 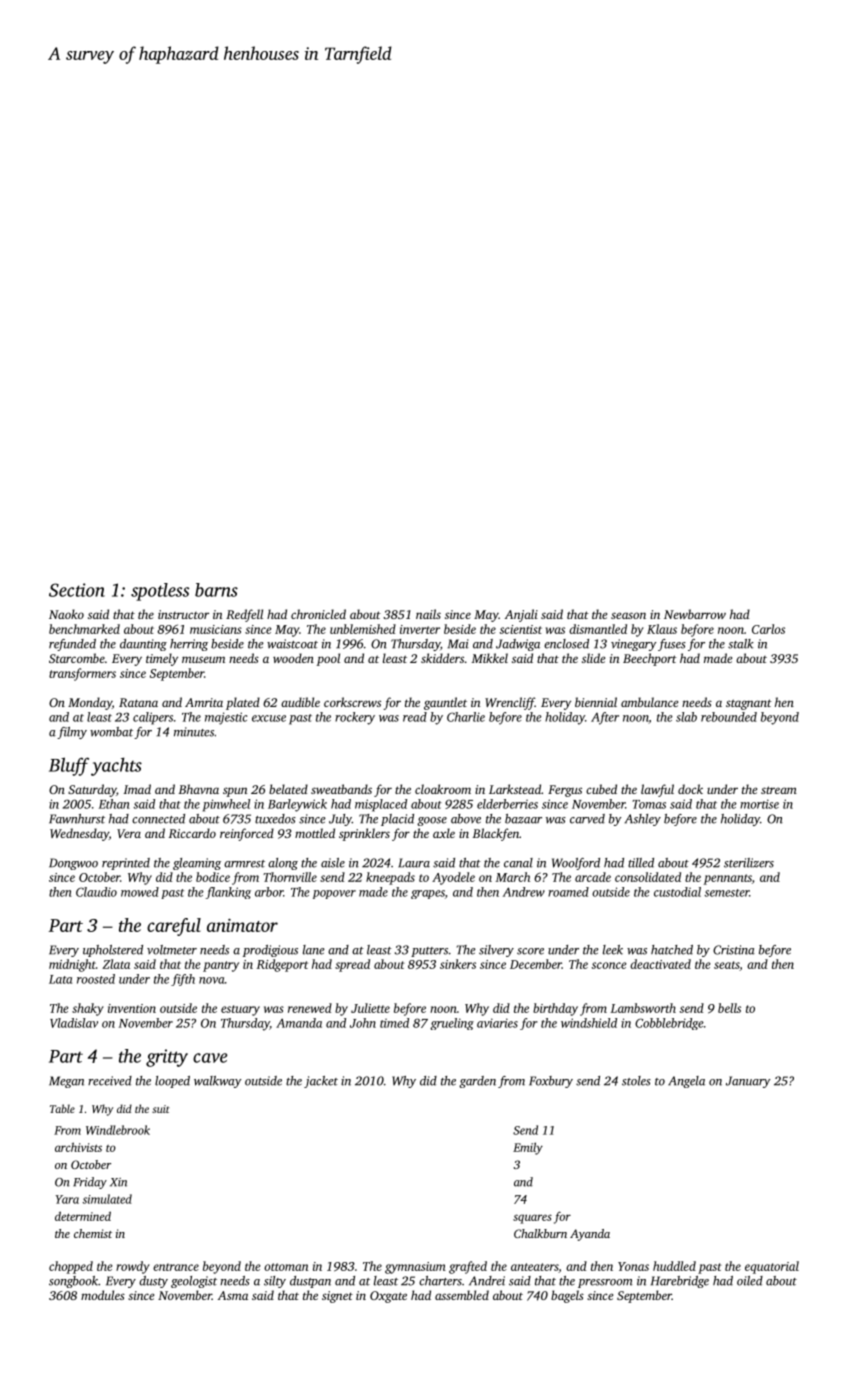 I want to click on yachts, so click(x=116, y=766).
